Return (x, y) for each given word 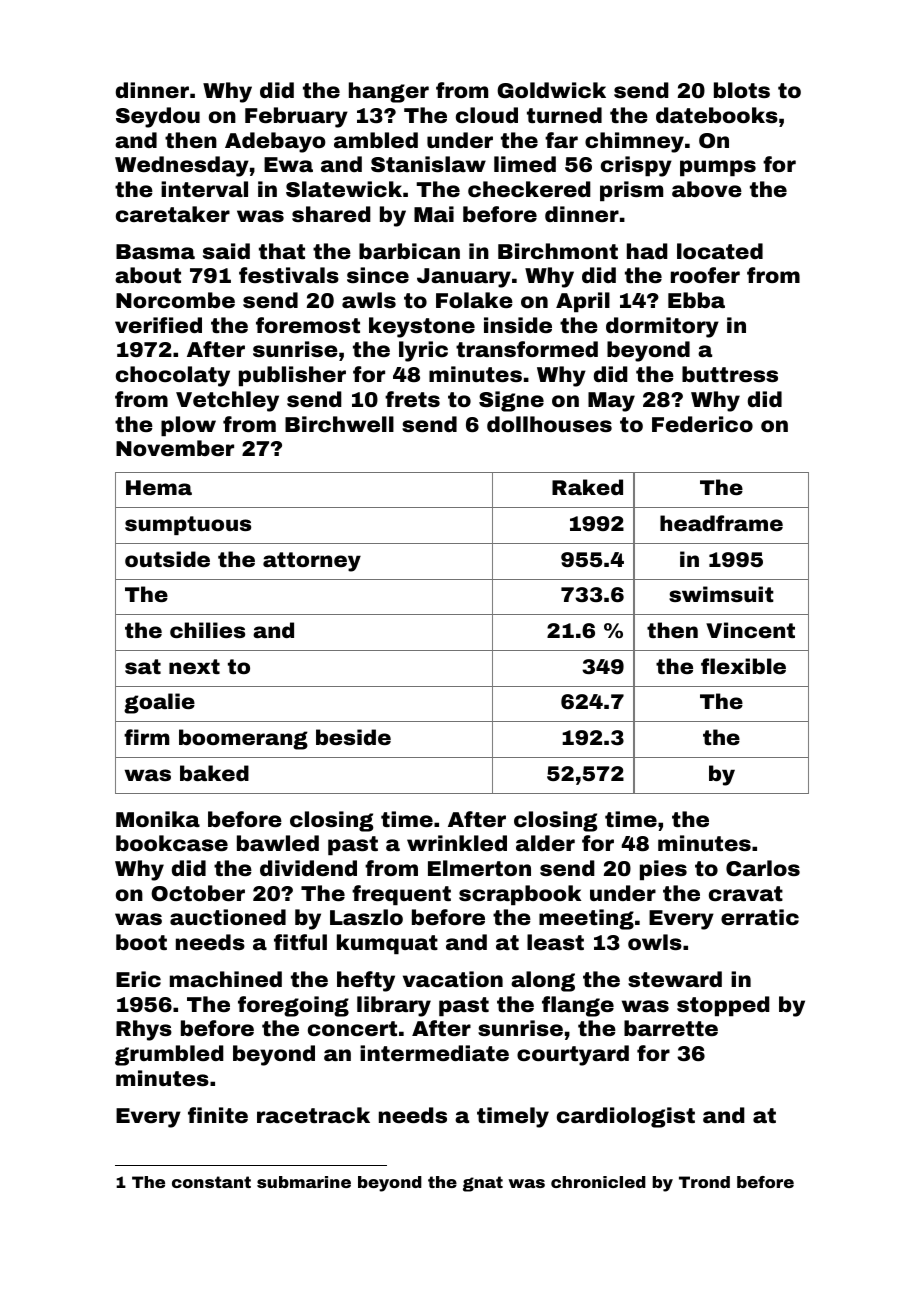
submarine (304, 1182)
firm (147, 737)
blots (742, 90)
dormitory (662, 327)
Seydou (158, 117)
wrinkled (457, 843)
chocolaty (173, 376)
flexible (743, 666)
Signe (511, 401)
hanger (389, 92)
